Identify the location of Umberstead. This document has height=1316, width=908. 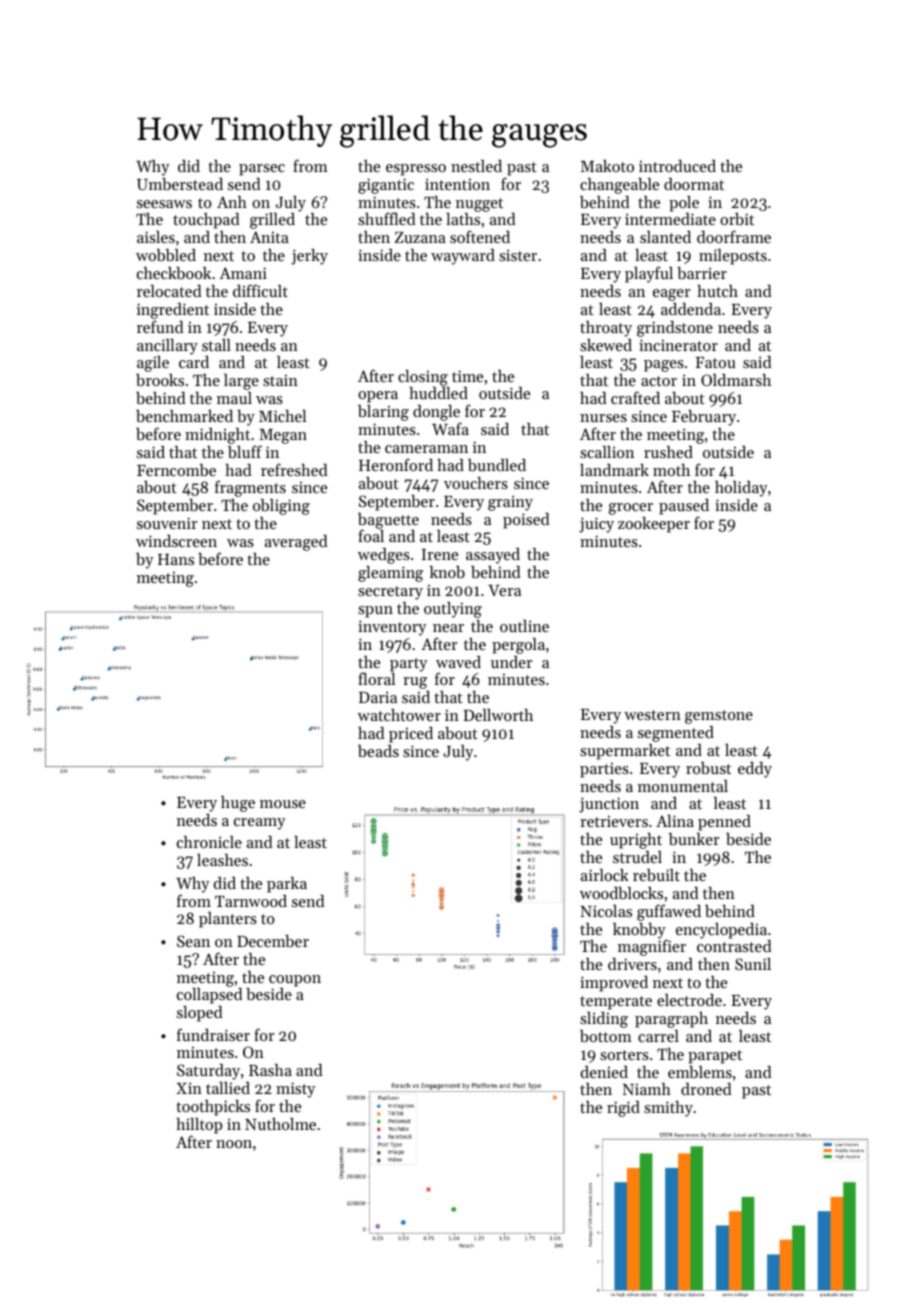
(180, 184).
